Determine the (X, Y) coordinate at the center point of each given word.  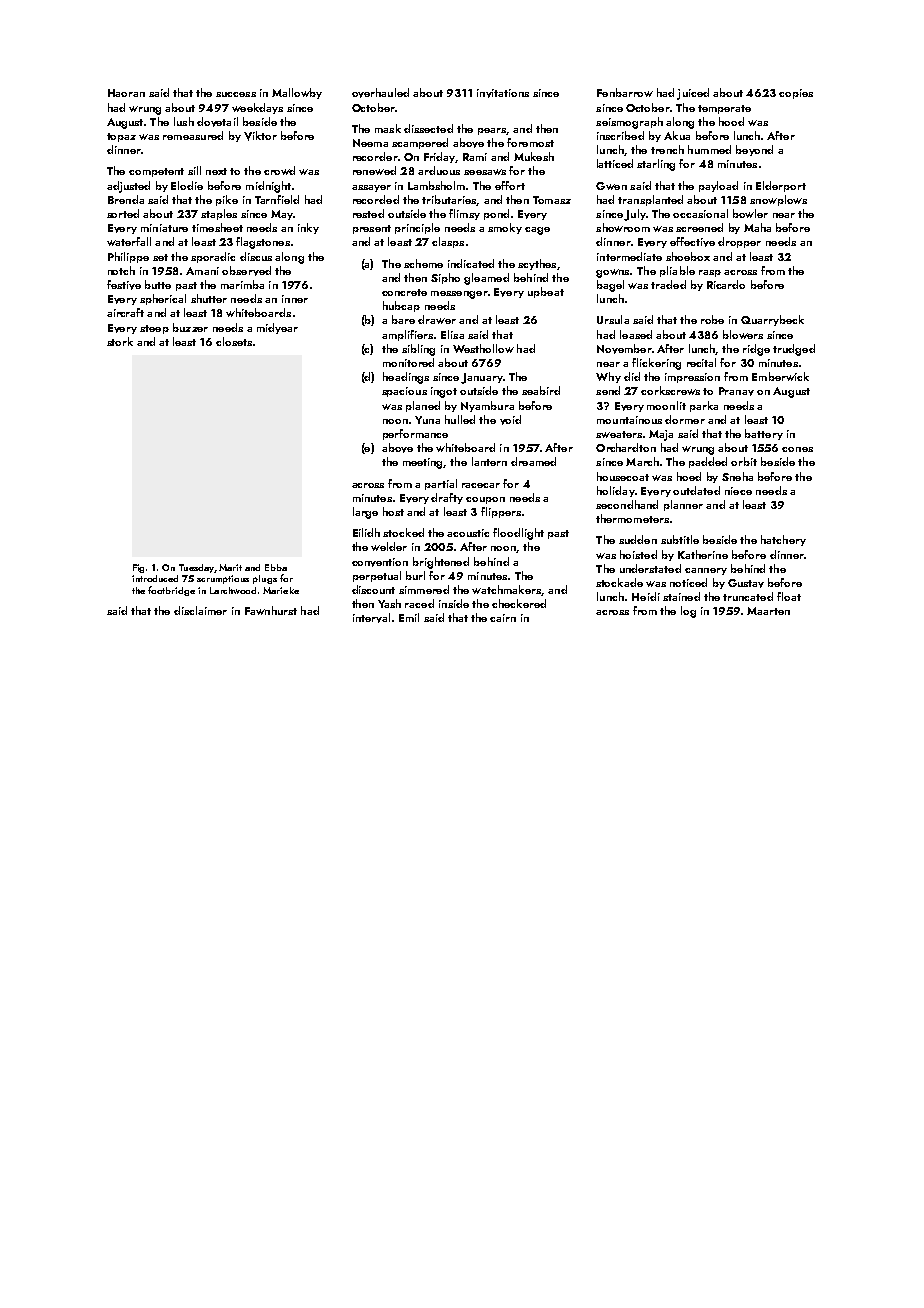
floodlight (518, 534)
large (365, 513)
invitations (503, 93)
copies (796, 94)
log (688, 612)
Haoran (126, 93)
